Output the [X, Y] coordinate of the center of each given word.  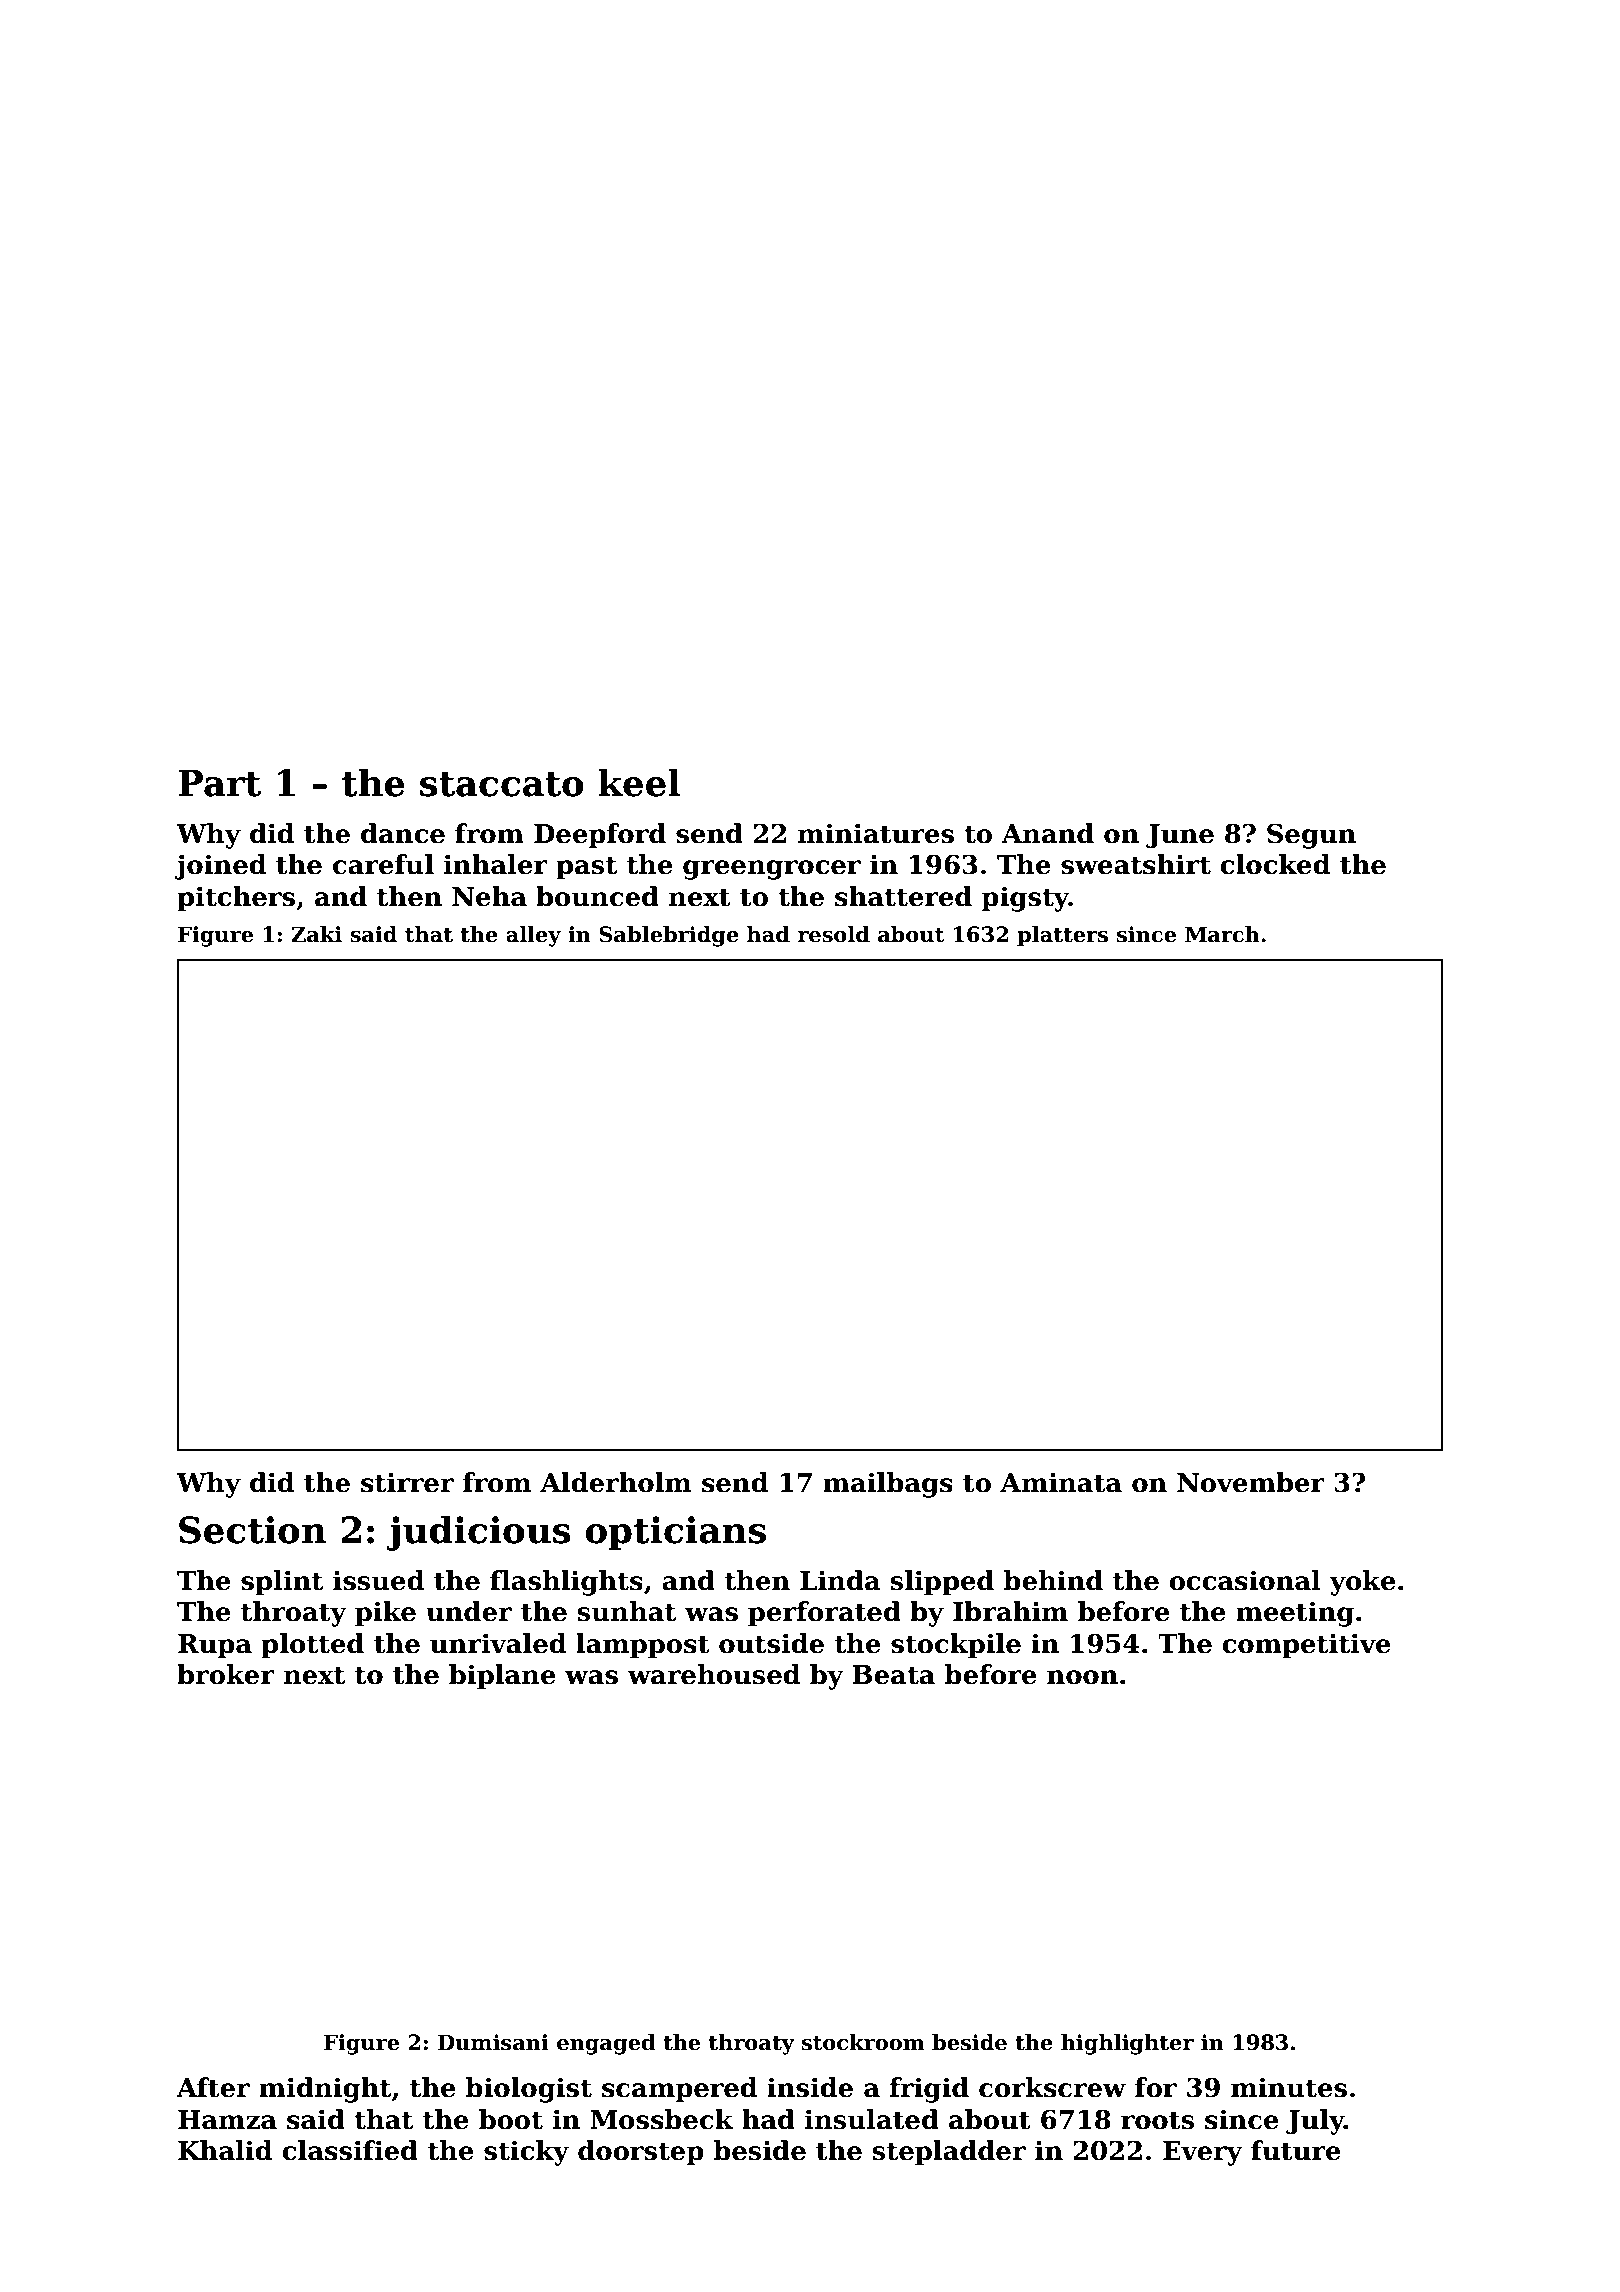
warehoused [713, 1674]
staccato [502, 784]
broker [226, 1674]
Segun [1311, 836]
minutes [1289, 2087]
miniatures [876, 833]
